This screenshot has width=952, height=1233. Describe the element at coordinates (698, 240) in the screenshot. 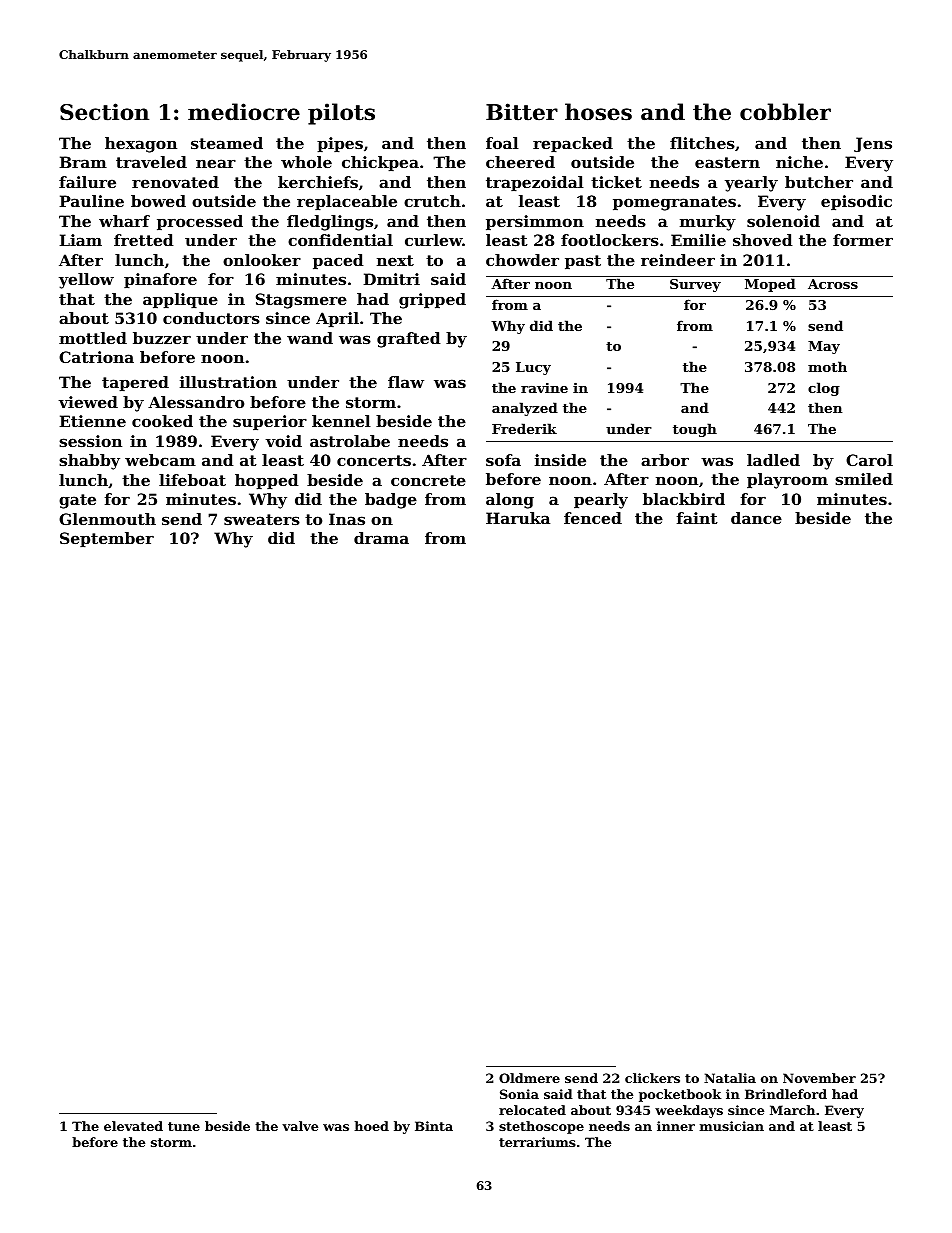

I see `Emilie` at that location.
